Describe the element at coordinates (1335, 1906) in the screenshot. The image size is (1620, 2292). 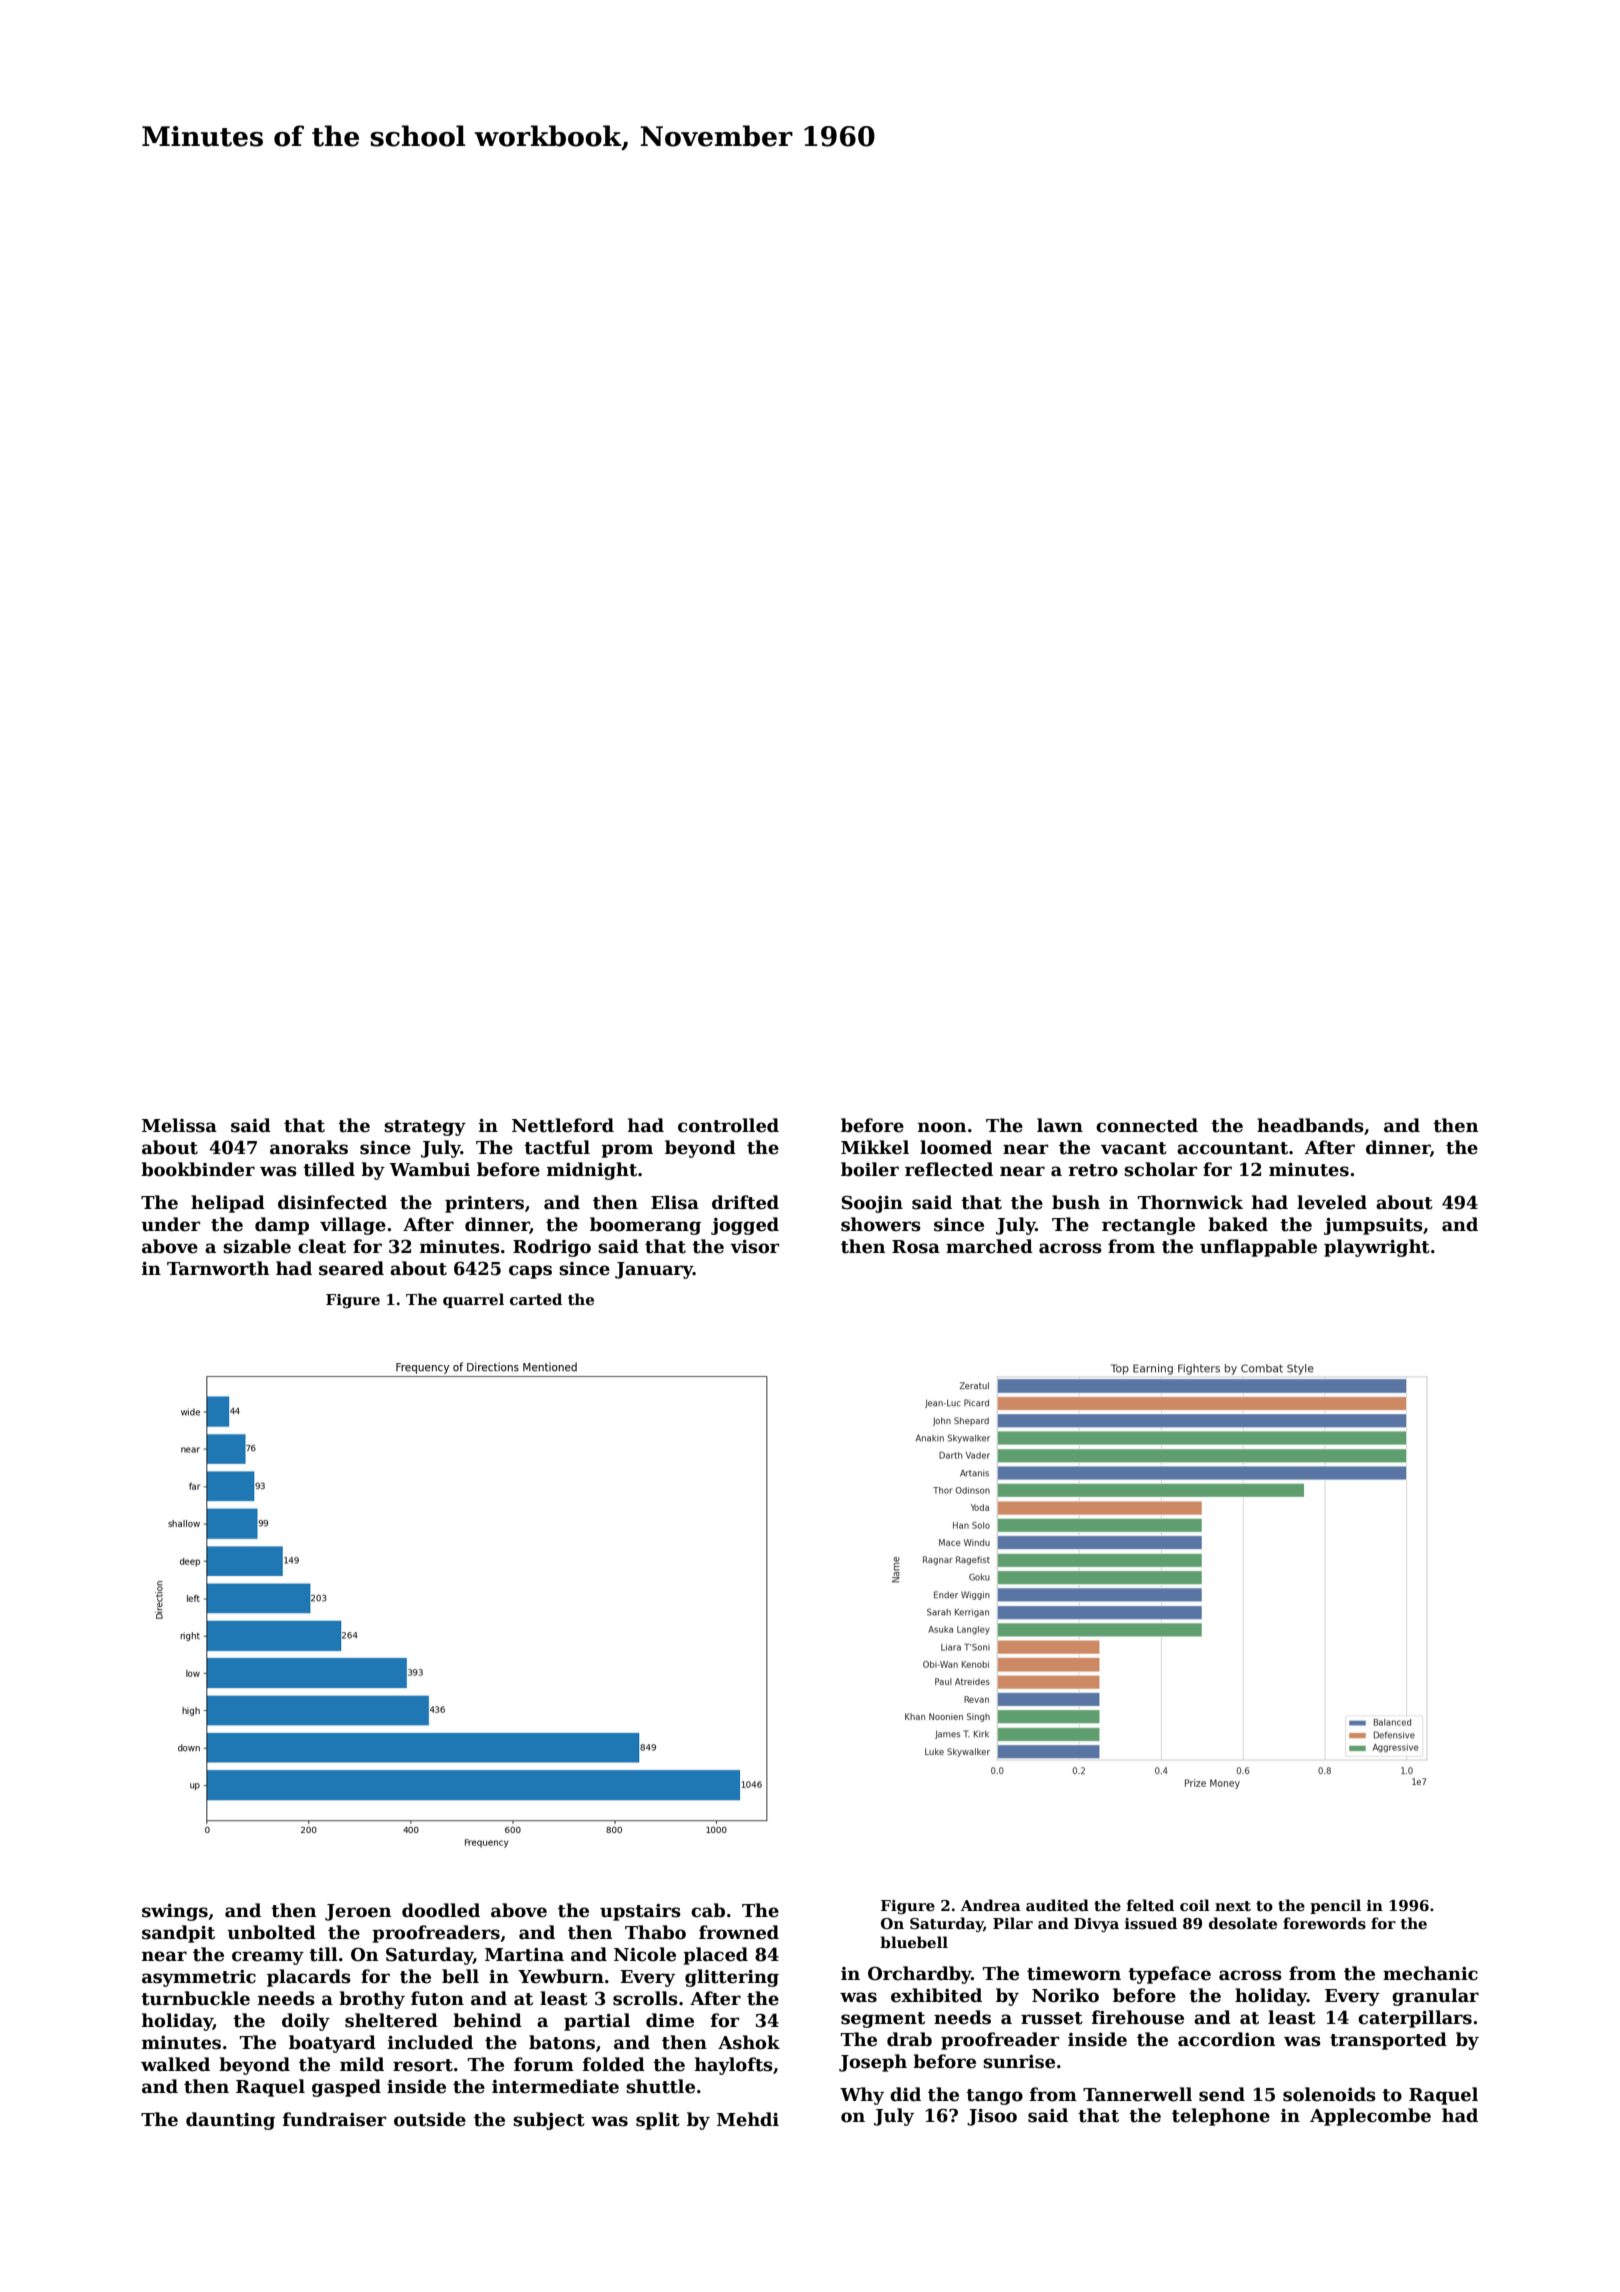
I see `pencil` at that location.
